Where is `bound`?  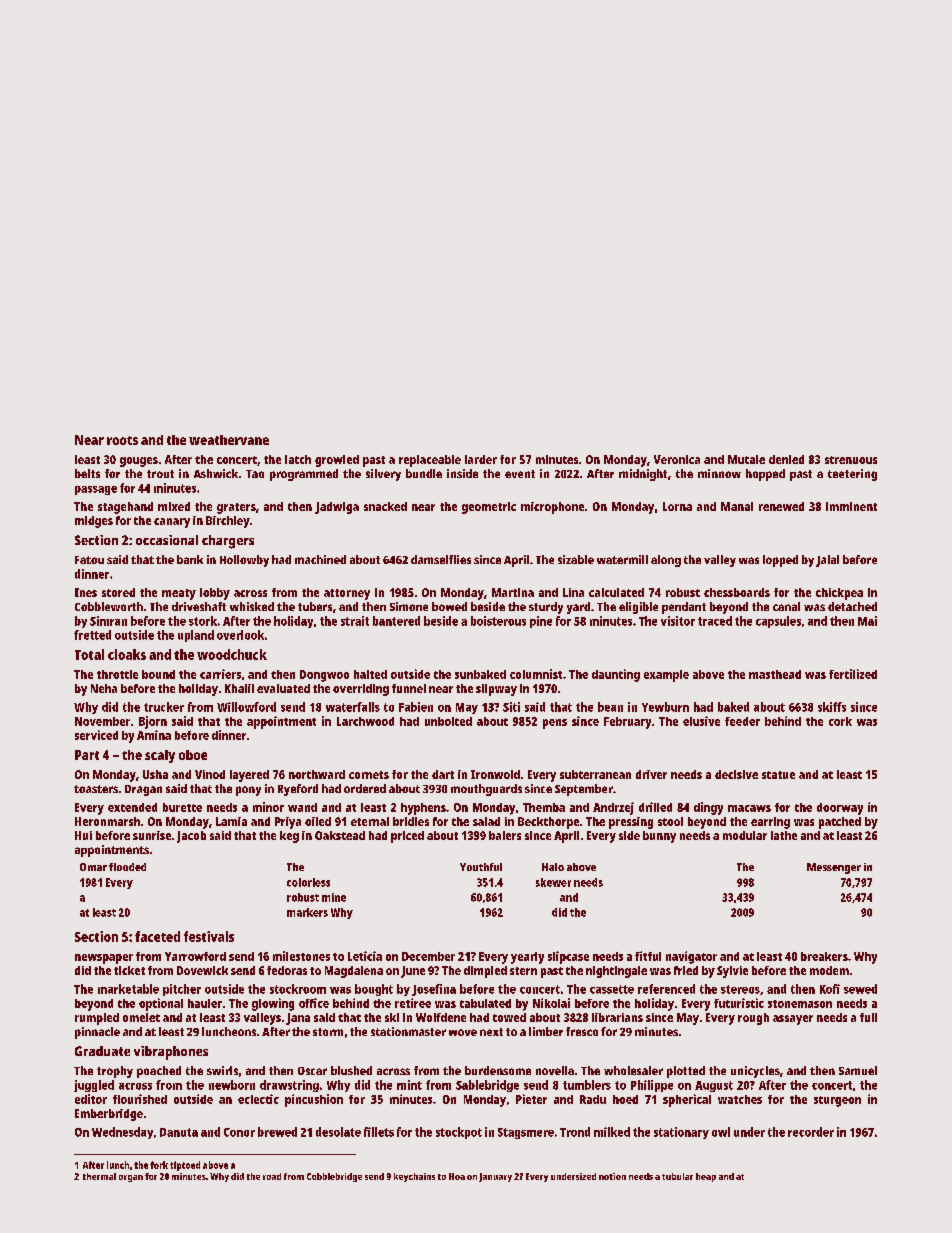 bound is located at coordinates (158, 674).
